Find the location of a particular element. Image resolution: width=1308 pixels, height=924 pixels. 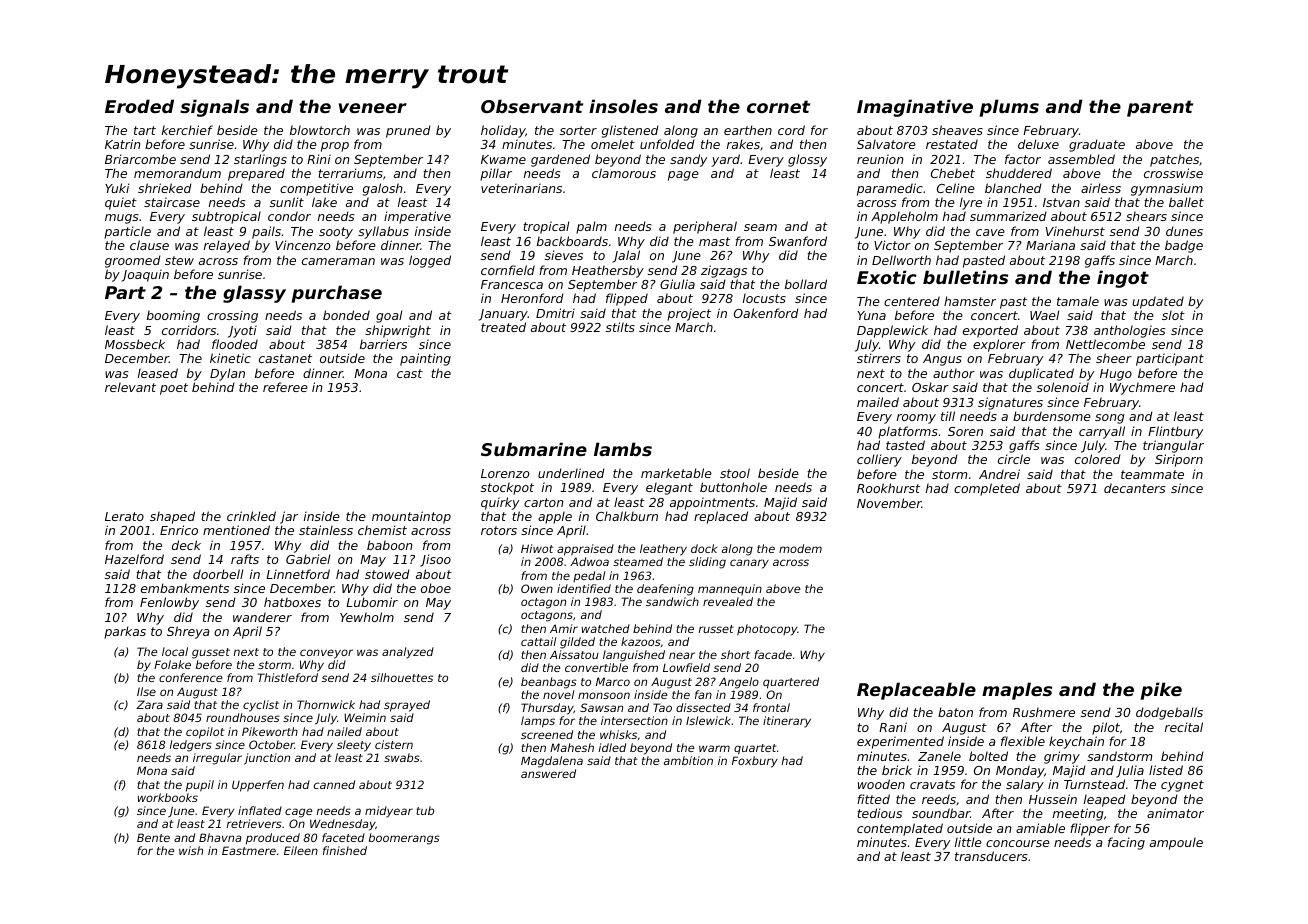

Swanford is located at coordinates (798, 241).
